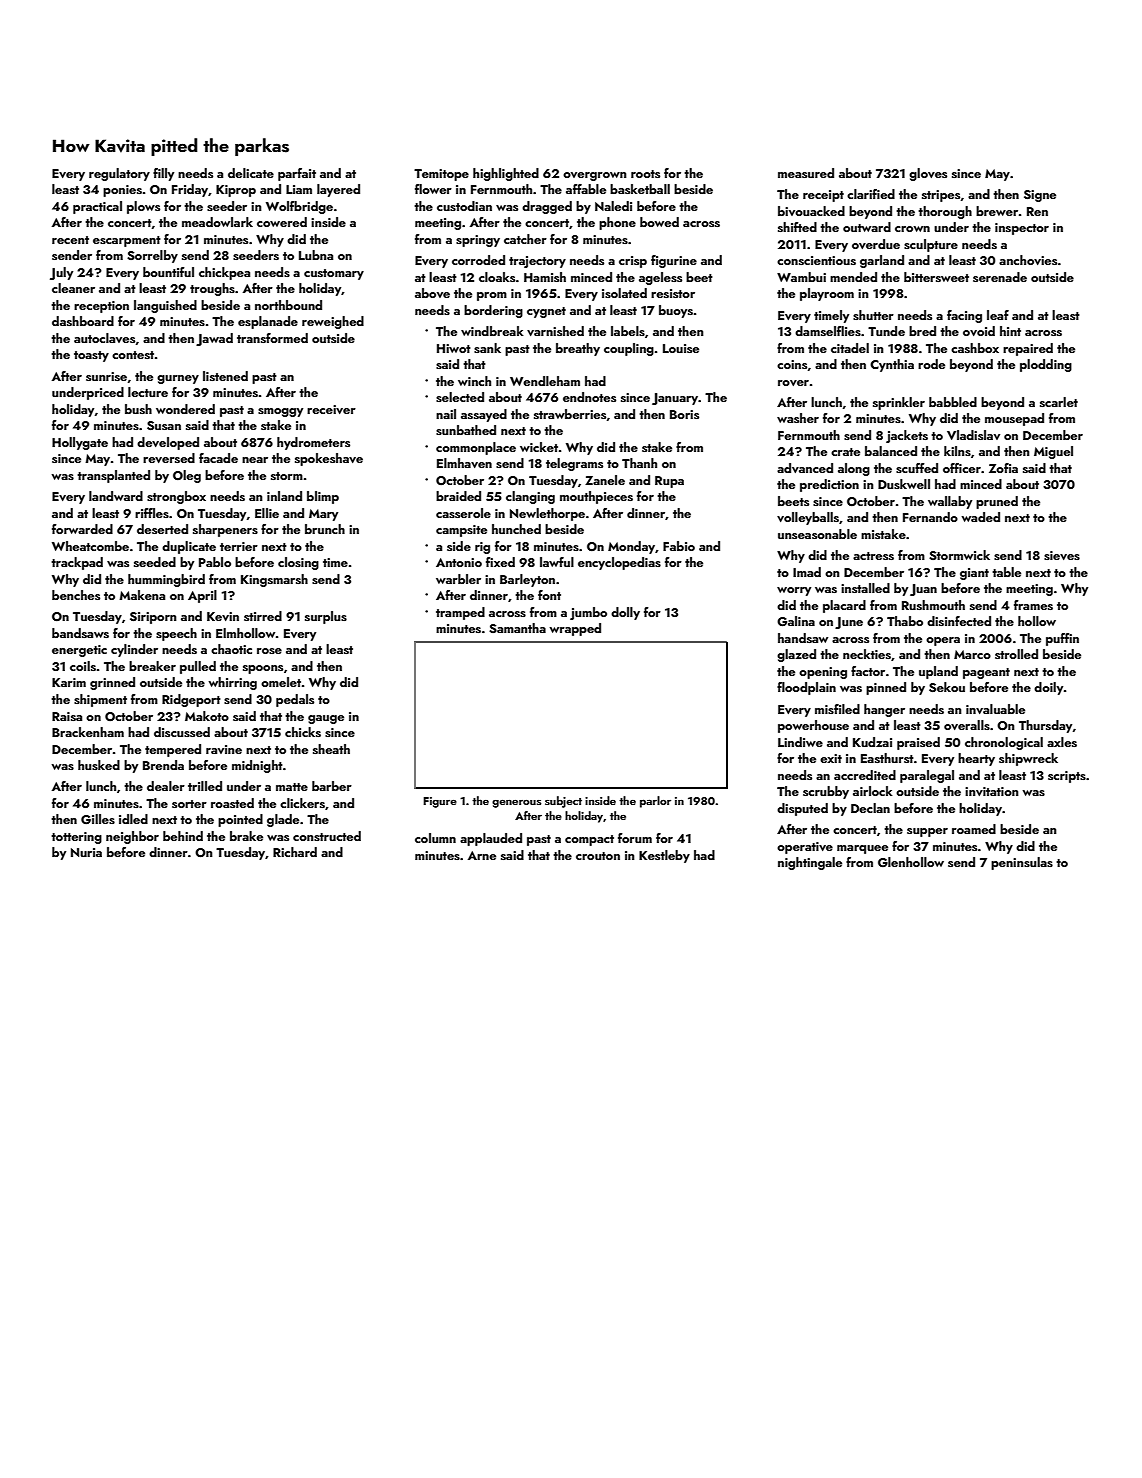  Describe the element at coordinates (231, 649) in the screenshot. I see `chaotic` at that location.
